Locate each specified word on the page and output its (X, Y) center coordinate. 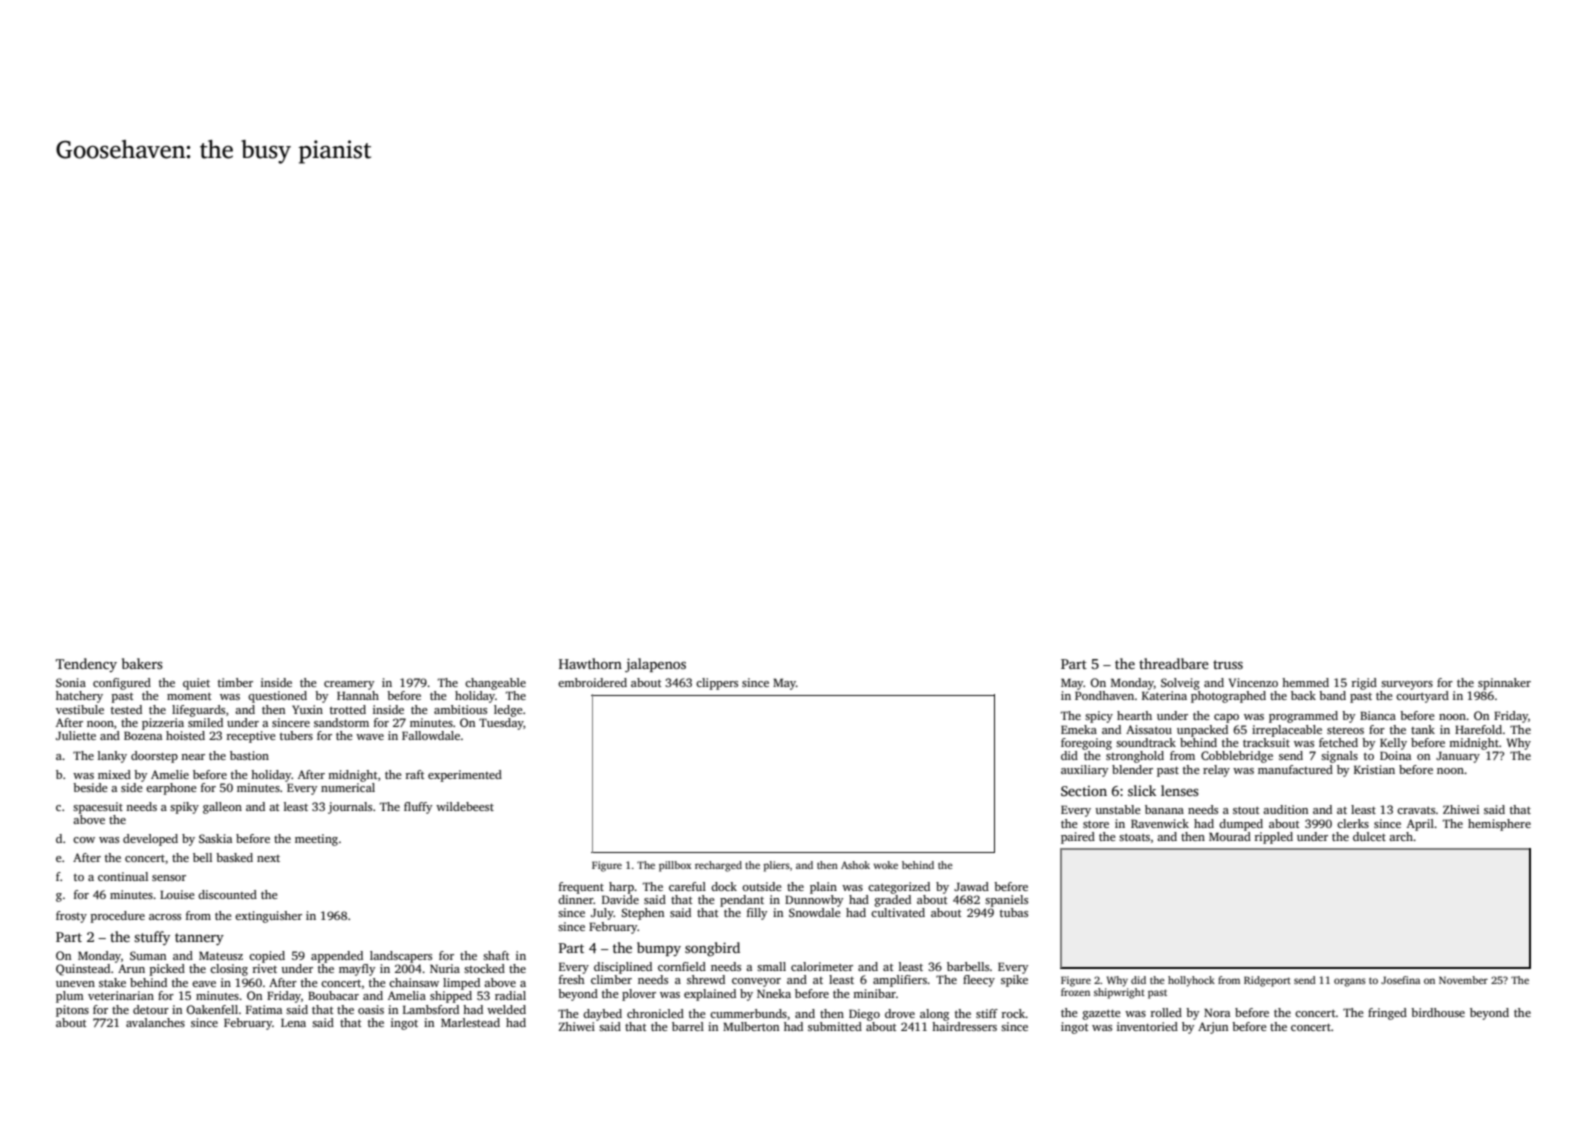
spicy (1099, 717)
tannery (199, 939)
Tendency (86, 665)
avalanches (155, 1022)
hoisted (185, 735)
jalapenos (655, 665)
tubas (1014, 912)
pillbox (675, 866)
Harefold (1478, 729)
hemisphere (1499, 825)
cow (84, 840)
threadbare (1174, 663)
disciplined (623, 968)
